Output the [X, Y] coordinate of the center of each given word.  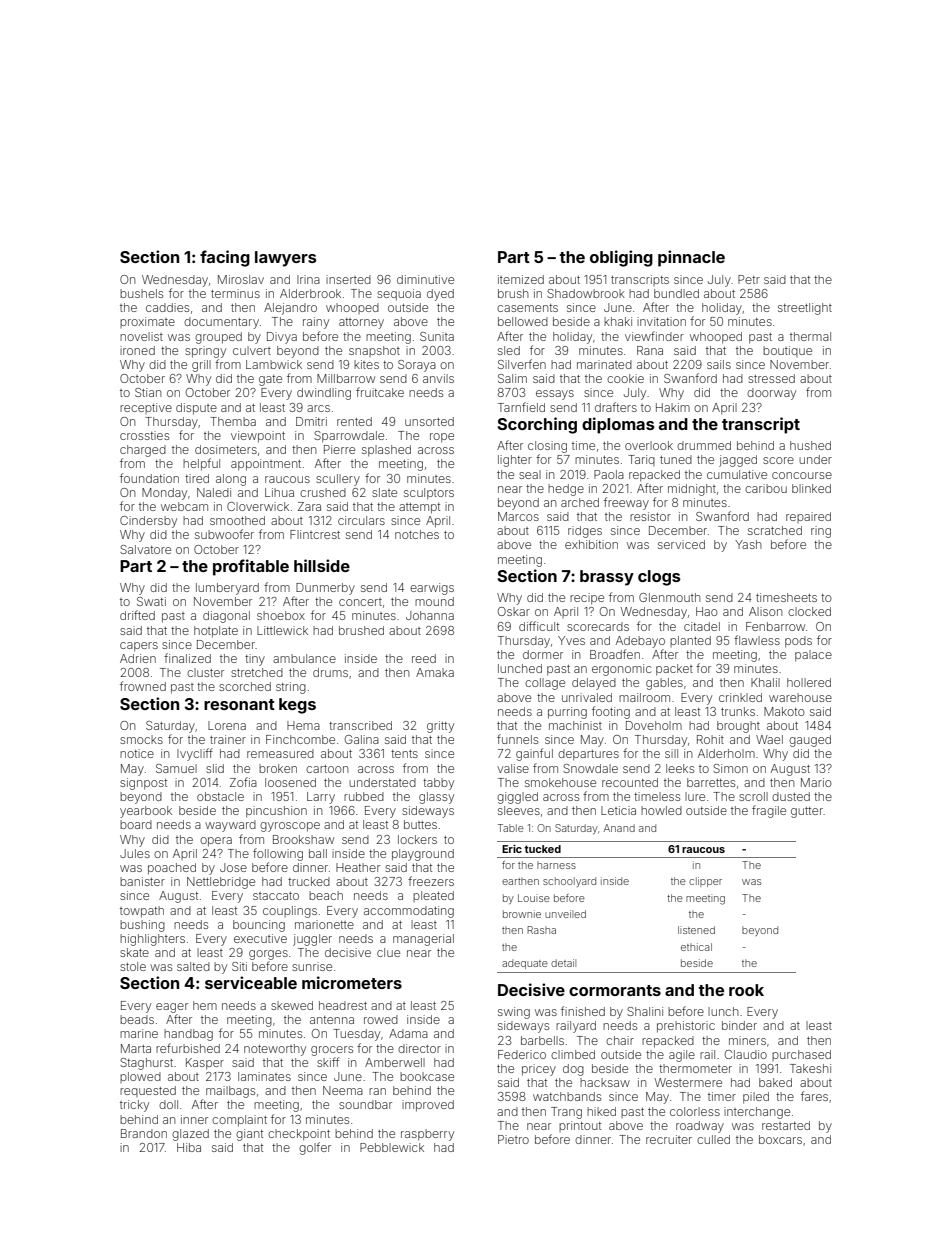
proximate [147, 322]
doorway [771, 394]
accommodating [409, 912]
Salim [512, 378]
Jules [135, 853]
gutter [807, 812]
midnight [692, 490]
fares [814, 1096]
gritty [440, 727]
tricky [134, 1106]
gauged [810, 741]
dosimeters [226, 449]
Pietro [513, 1139]
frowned [143, 686]
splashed [386, 451]
